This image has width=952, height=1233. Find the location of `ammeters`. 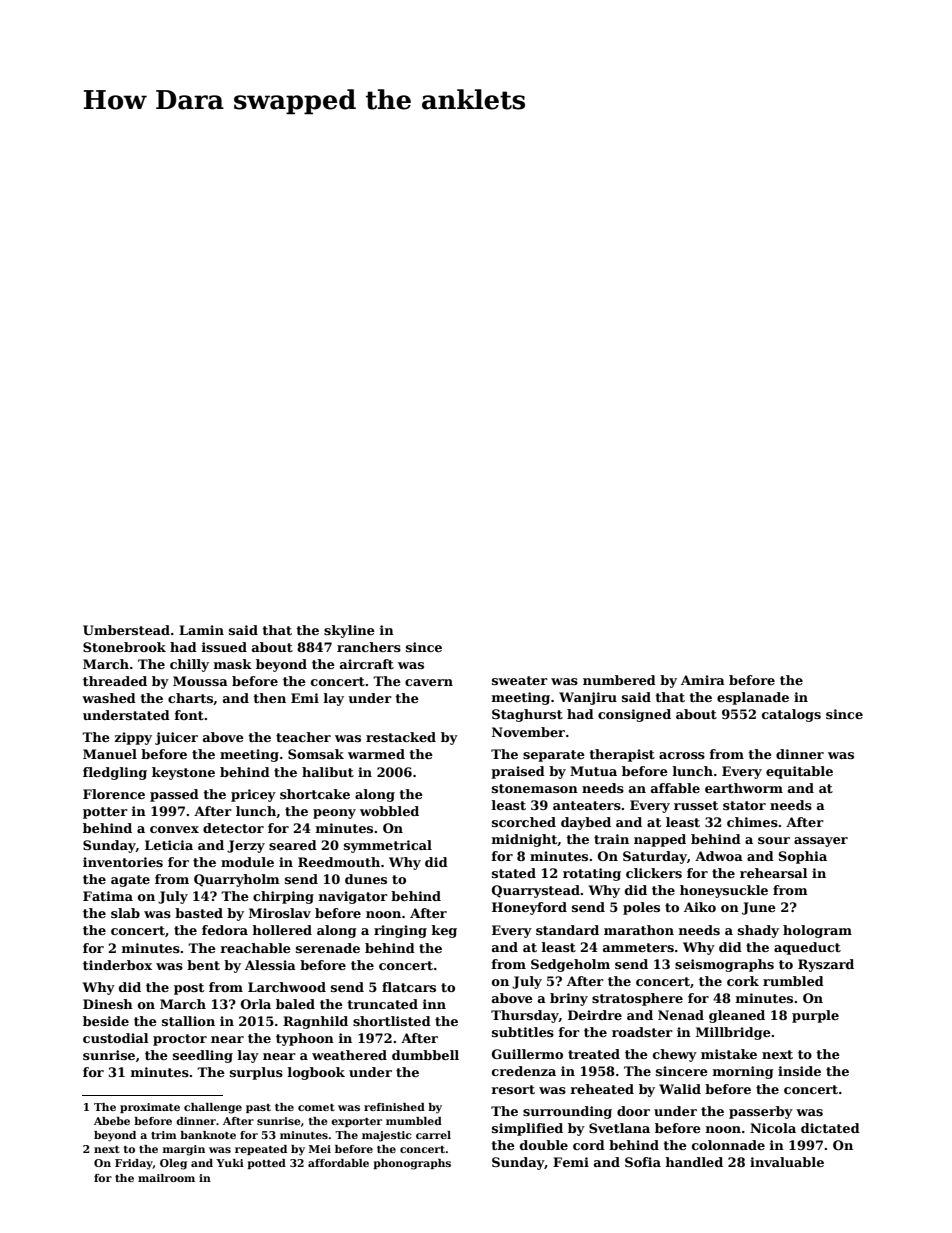

ammeters is located at coordinates (638, 947).
